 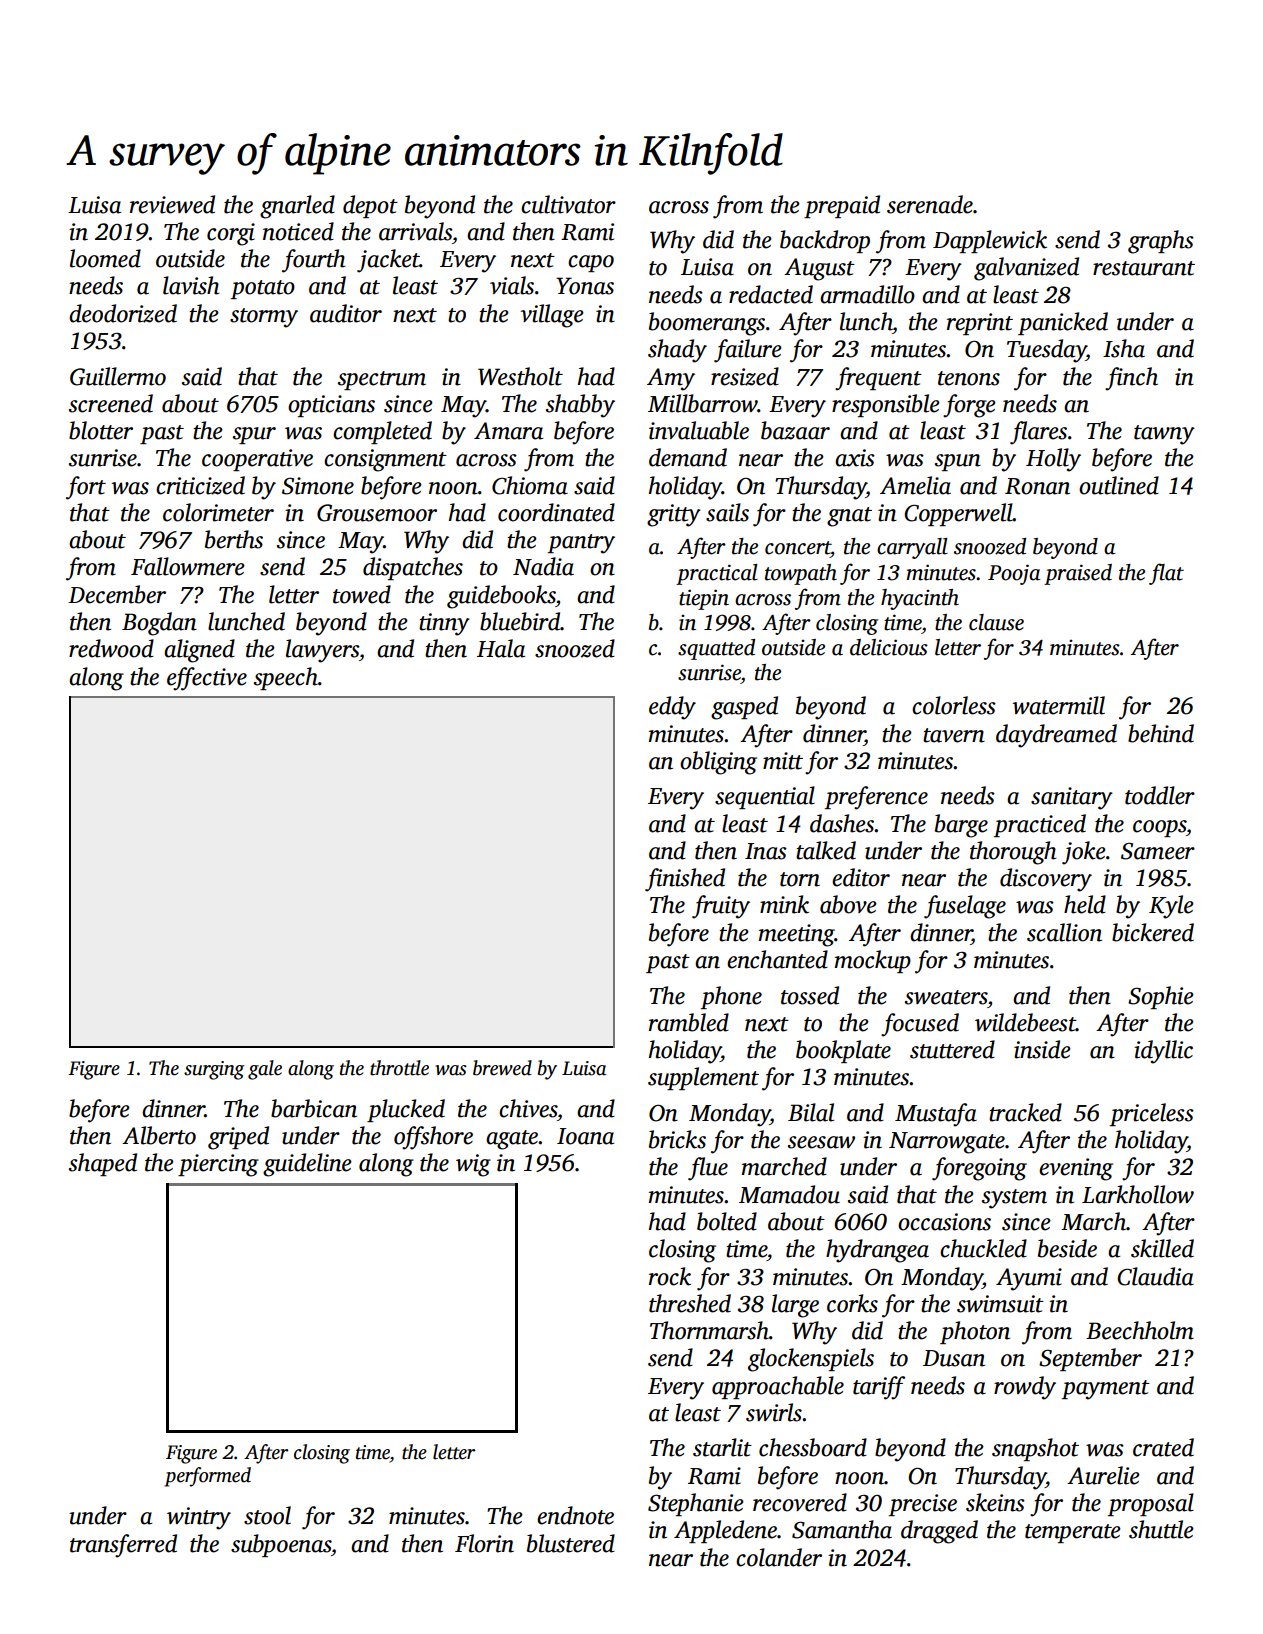 I want to click on eddy, so click(x=672, y=708).
